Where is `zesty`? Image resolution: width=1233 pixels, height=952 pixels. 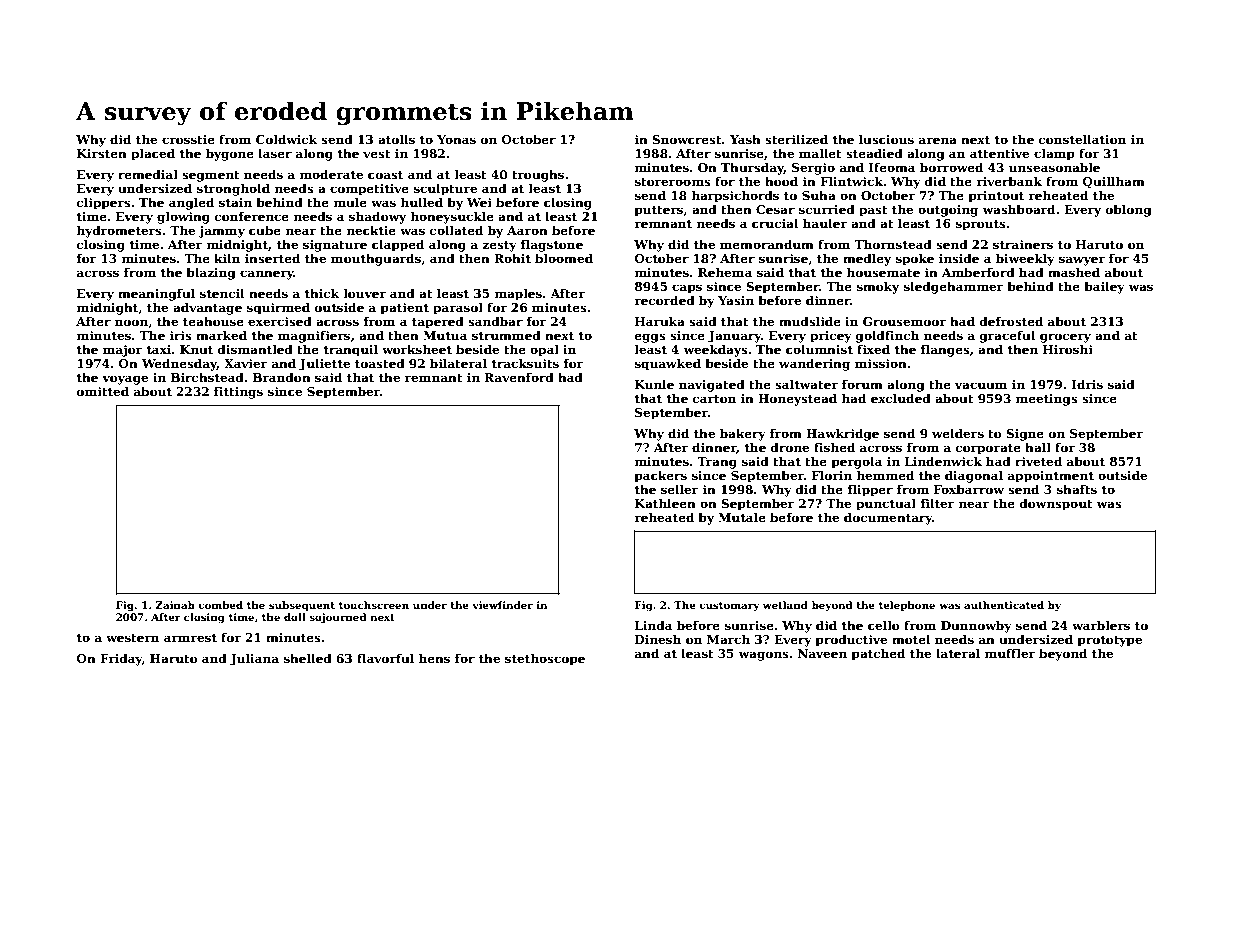
zesty is located at coordinates (499, 246).
